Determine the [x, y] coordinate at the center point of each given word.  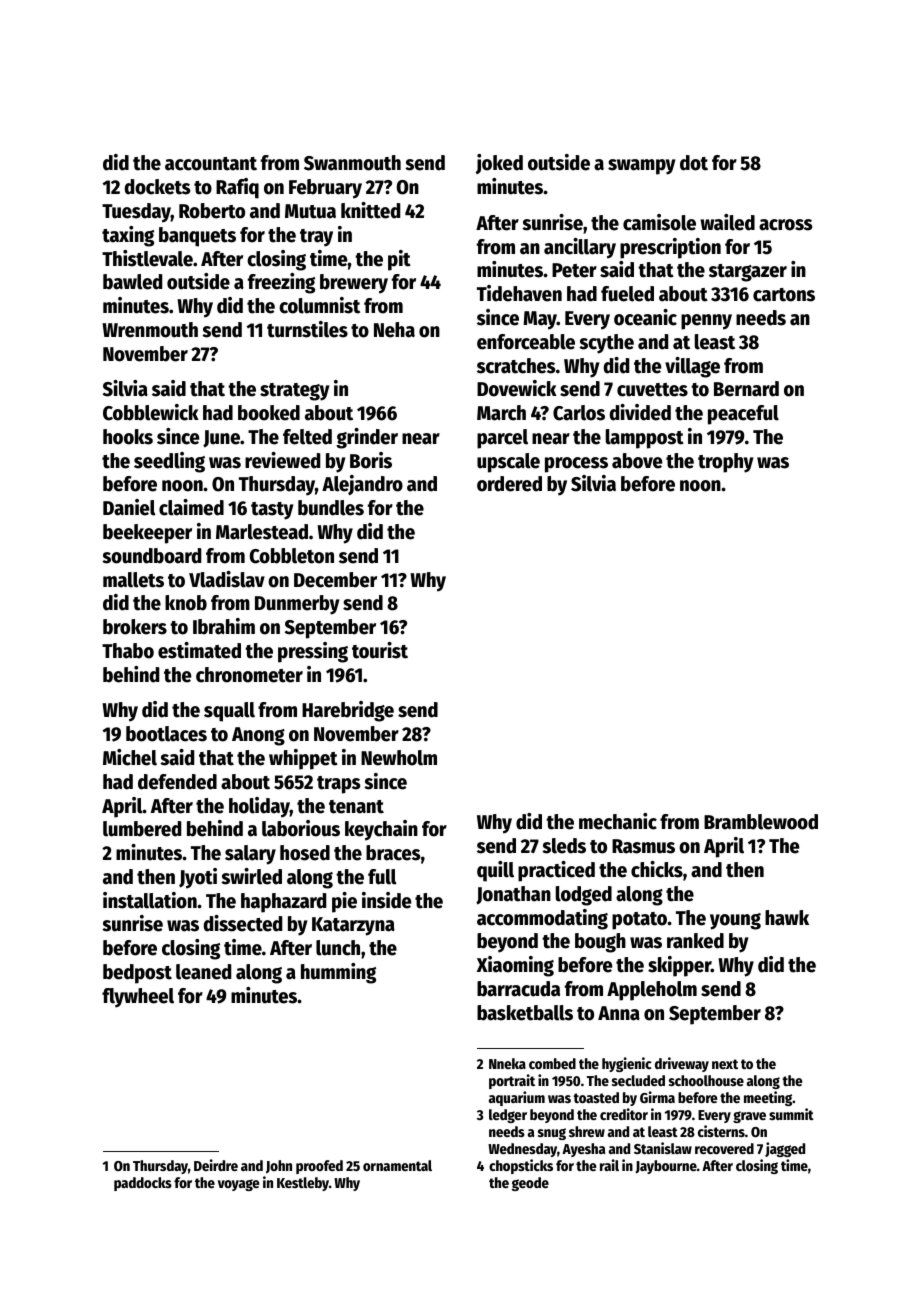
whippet [303, 759]
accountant [211, 164]
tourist [380, 650]
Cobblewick [151, 412]
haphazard [283, 903]
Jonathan [513, 895]
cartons [784, 295]
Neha [394, 330]
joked [499, 164]
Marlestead [262, 532]
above [637, 461]
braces [393, 853]
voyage [239, 1185]
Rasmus [643, 846]
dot [694, 163]
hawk [787, 918]
